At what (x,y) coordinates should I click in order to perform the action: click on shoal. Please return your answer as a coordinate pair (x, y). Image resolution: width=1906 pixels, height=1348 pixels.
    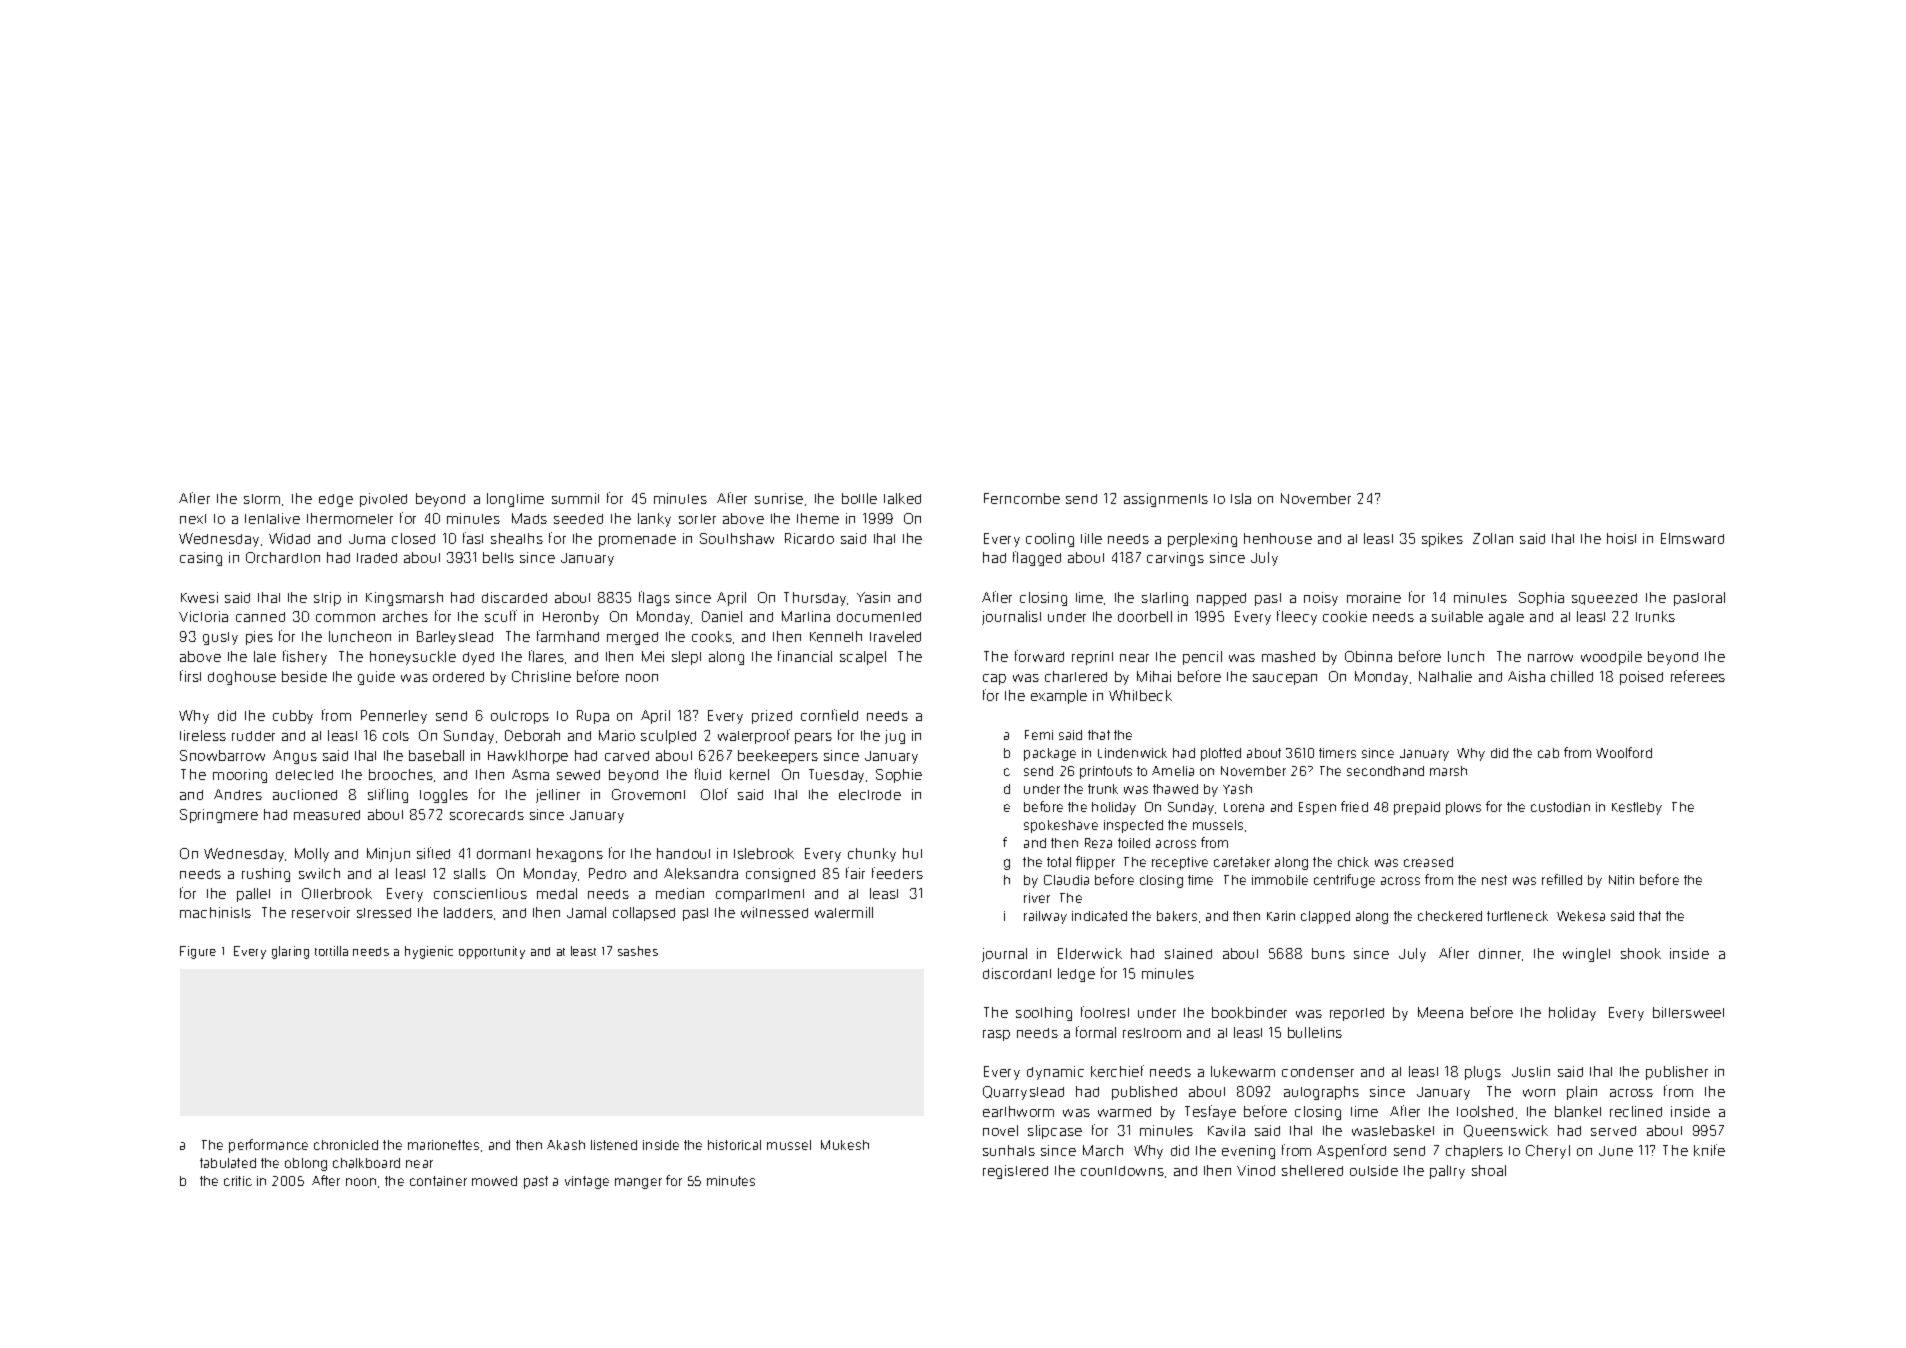
    Looking at the image, I should click on (1489, 1170).
